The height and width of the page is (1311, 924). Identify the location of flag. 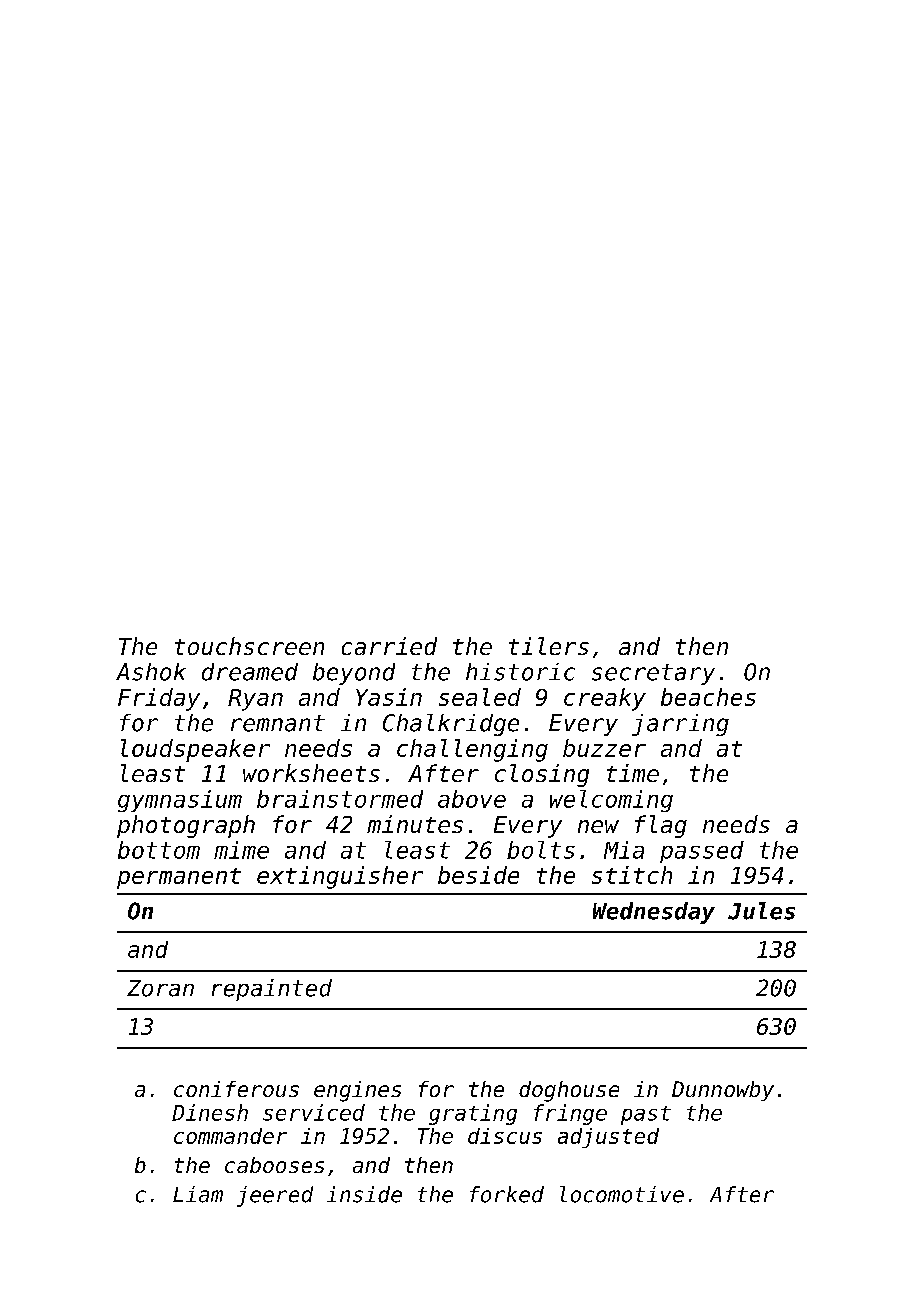
(661, 826).
